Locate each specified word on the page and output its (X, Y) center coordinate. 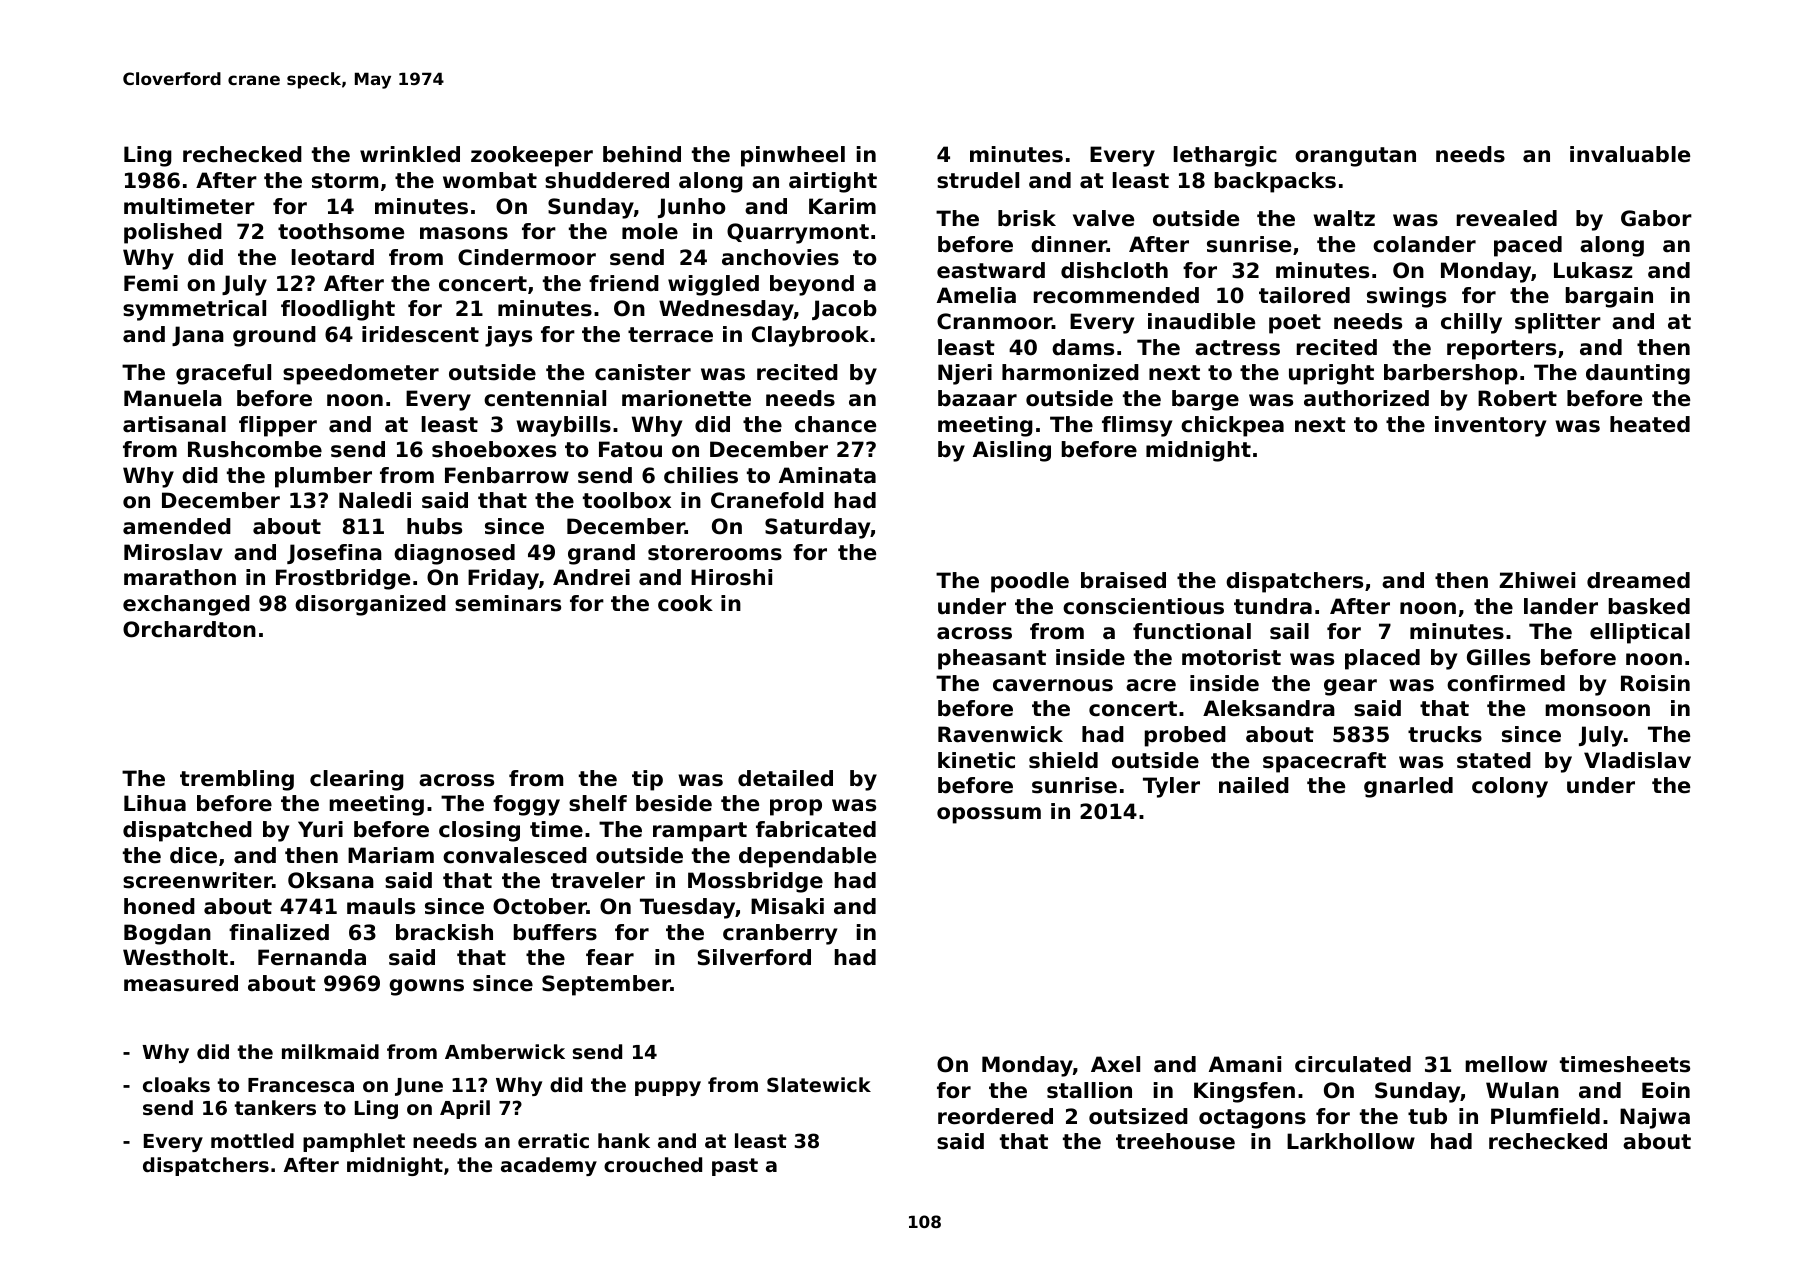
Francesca (301, 1085)
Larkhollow (1351, 1141)
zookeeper (532, 156)
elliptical (1640, 633)
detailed (785, 778)
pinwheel (793, 156)
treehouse (1175, 1141)
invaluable (1630, 154)
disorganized (370, 605)
